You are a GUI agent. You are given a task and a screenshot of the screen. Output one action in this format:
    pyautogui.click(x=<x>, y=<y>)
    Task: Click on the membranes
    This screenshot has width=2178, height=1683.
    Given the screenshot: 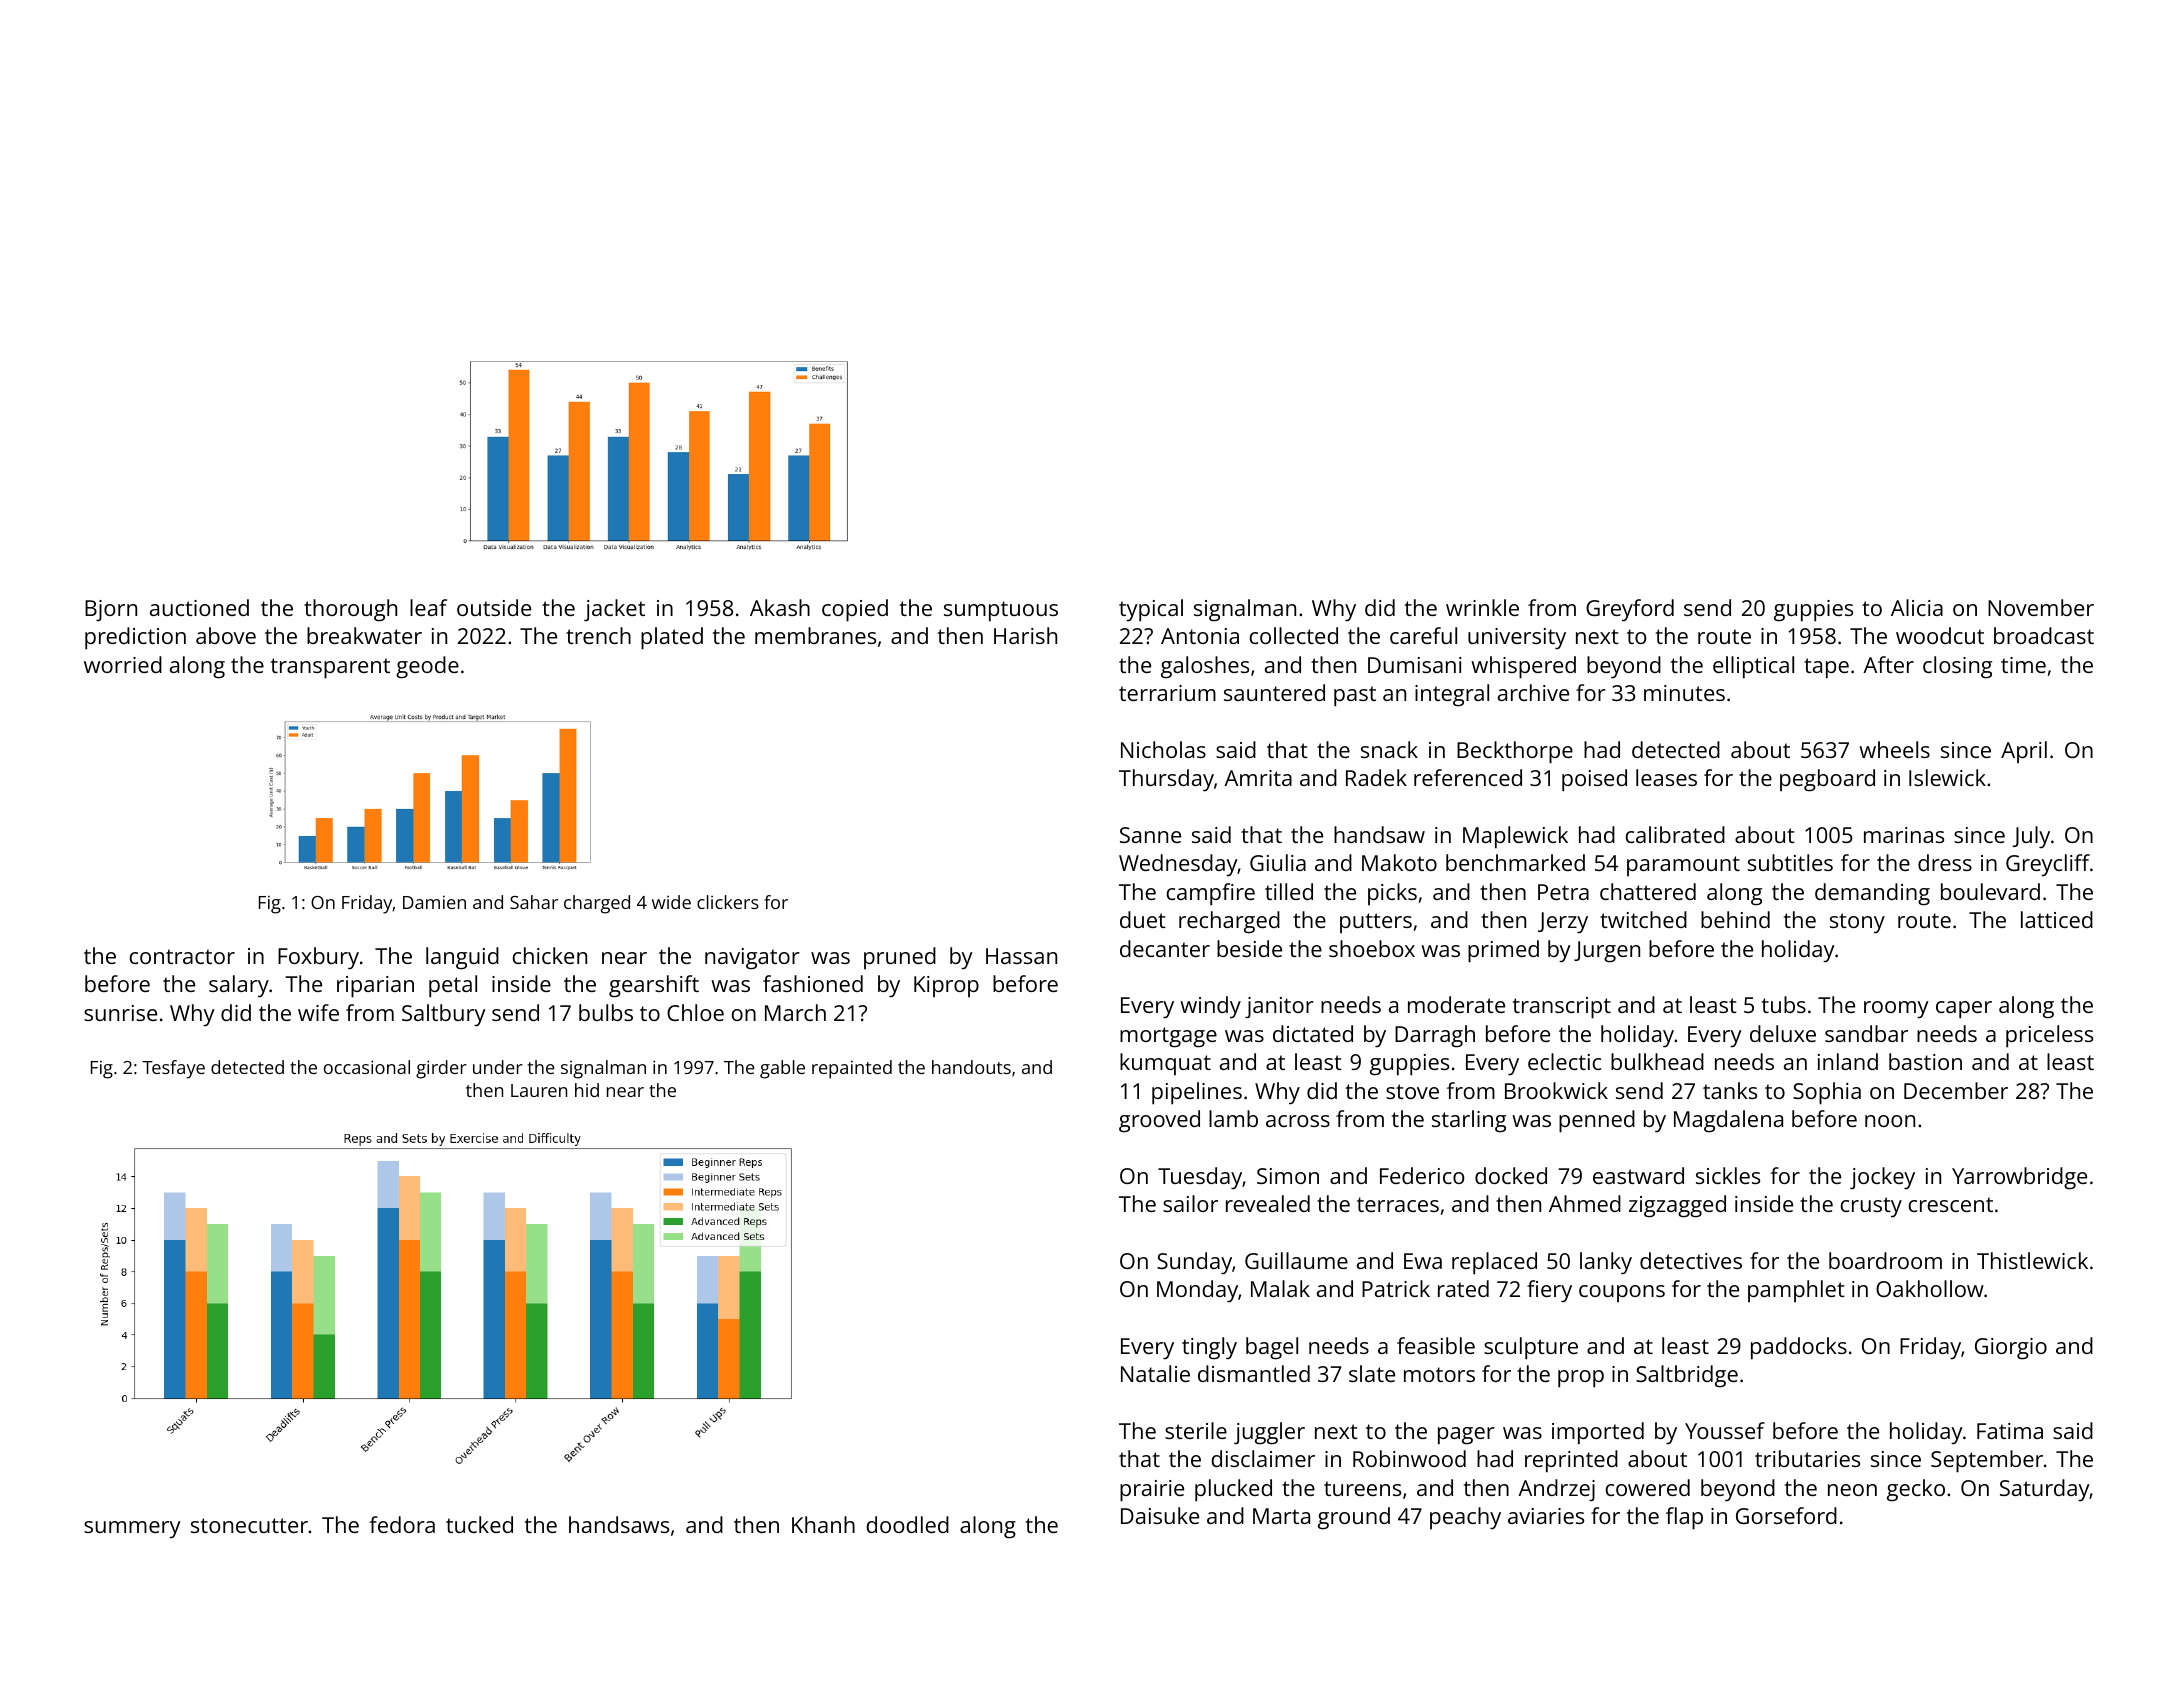 What is the action you would take?
    pyautogui.click(x=815, y=635)
